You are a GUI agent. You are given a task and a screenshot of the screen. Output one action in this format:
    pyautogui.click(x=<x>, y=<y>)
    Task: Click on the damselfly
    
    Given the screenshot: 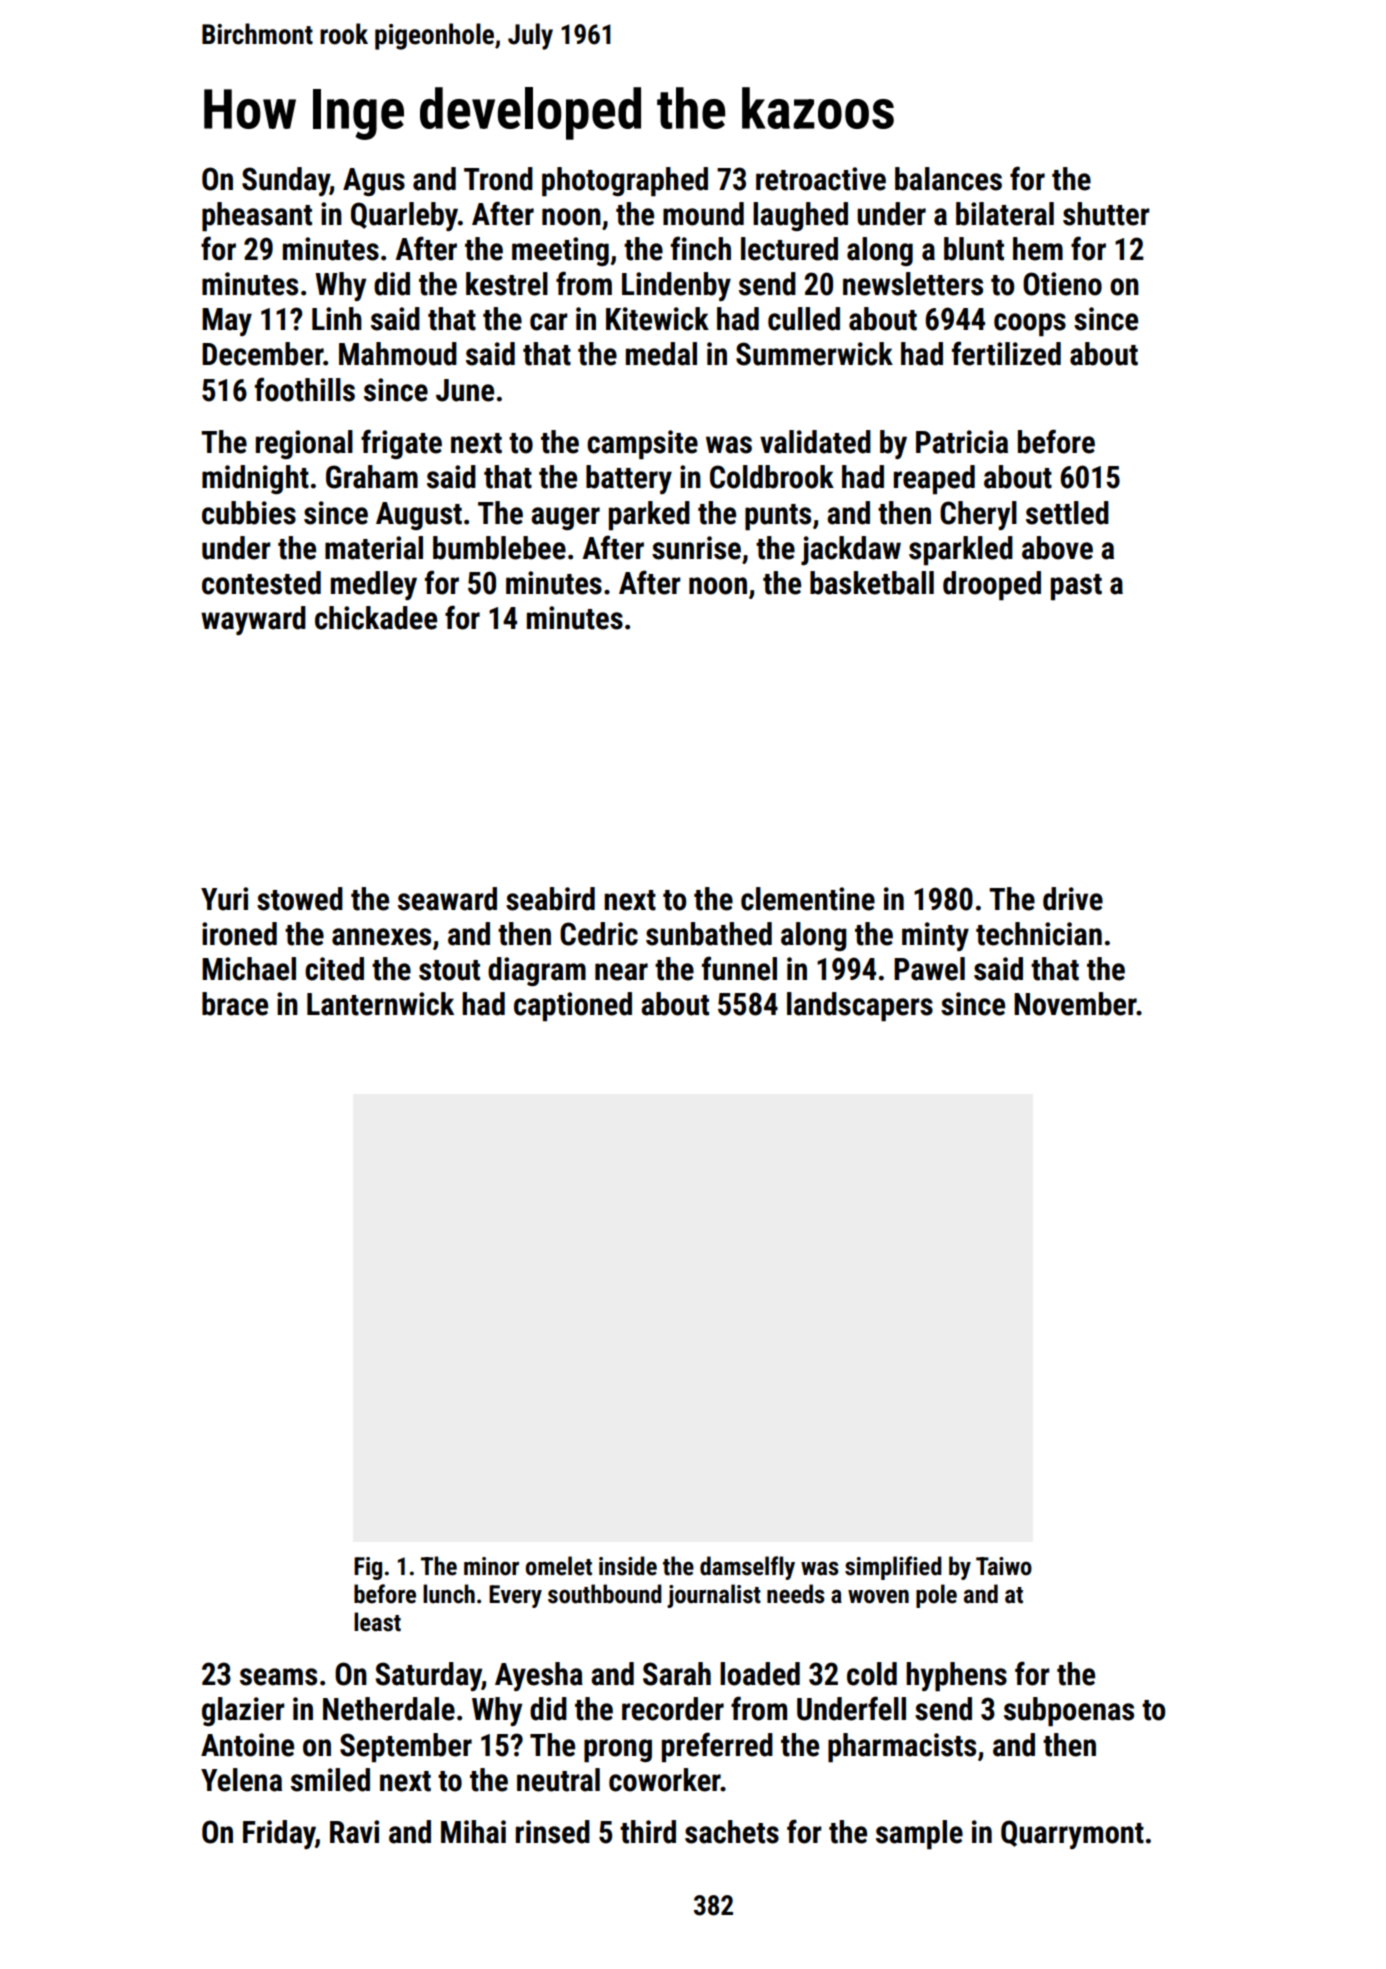 What is the action you would take?
    pyautogui.click(x=747, y=1568)
